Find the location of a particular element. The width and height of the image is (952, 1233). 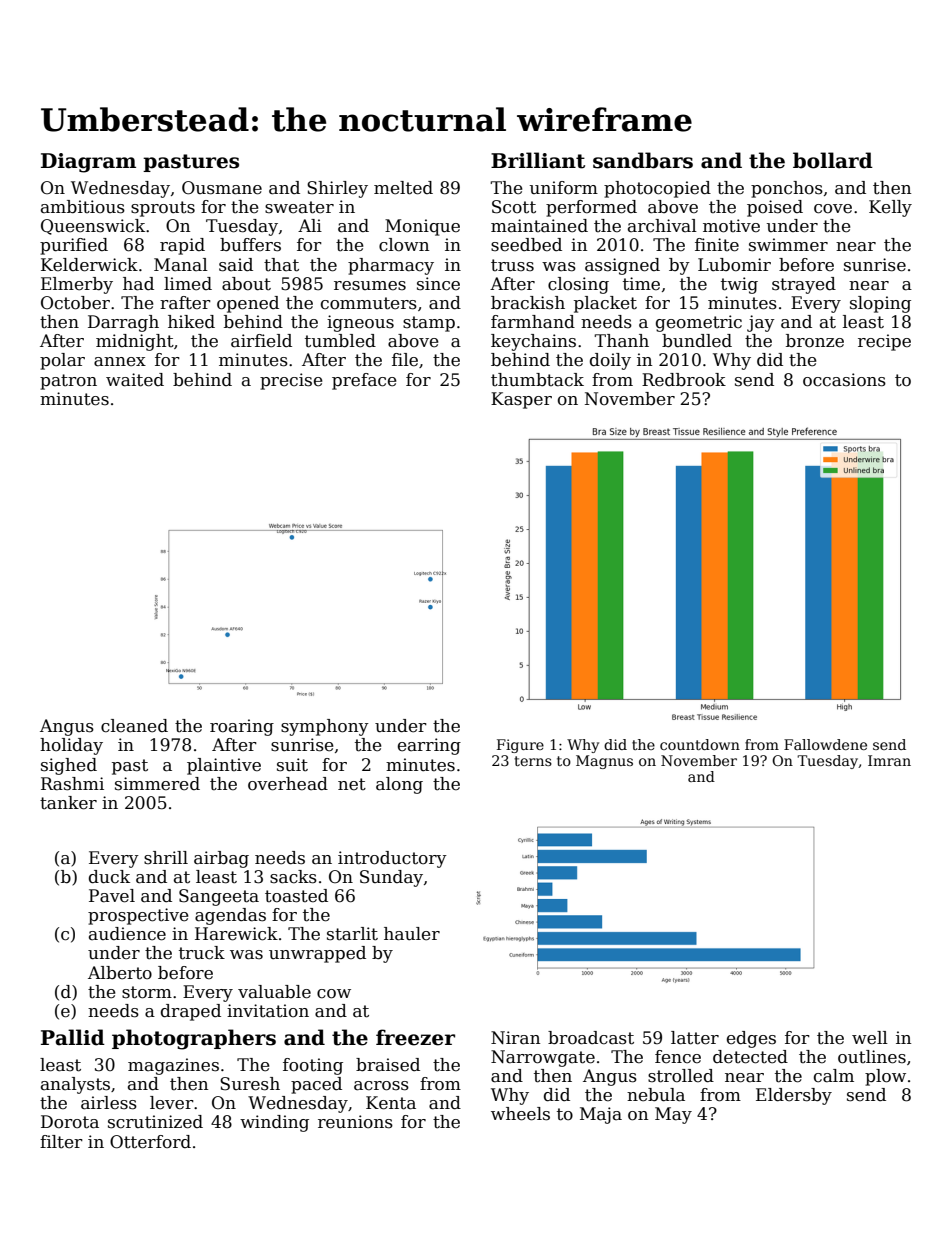

Imran is located at coordinates (889, 760).
